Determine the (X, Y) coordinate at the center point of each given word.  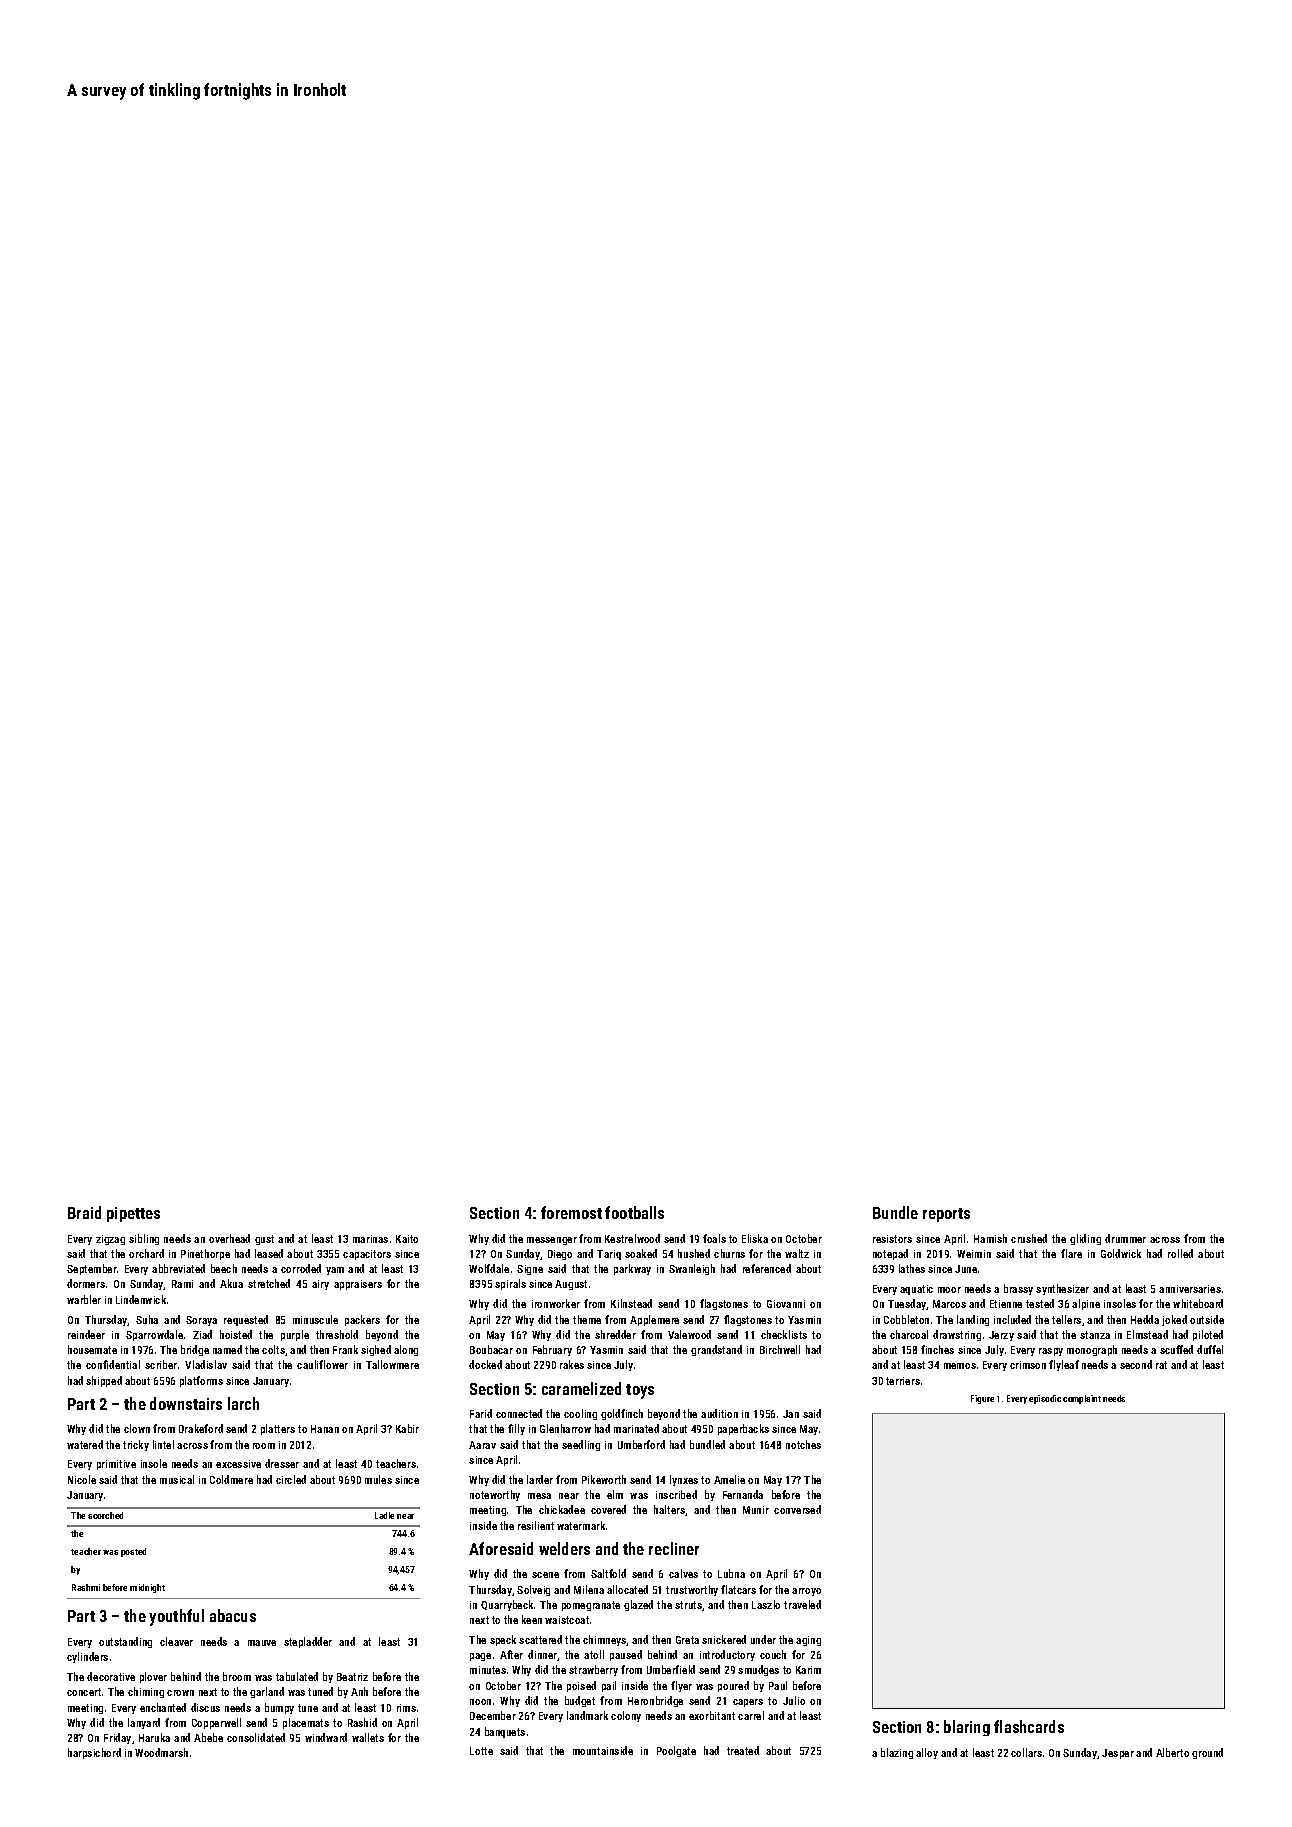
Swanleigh (692, 1269)
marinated (636, 1428)
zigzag (110, 1240)
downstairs (186, 1403)
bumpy (279, 1708)
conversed (797, 1509)
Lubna (731, 1573)
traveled (802, 1604)
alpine (1086, 1304)
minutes (488, 1670)
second (1136, 1364)
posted (133, 1552)
